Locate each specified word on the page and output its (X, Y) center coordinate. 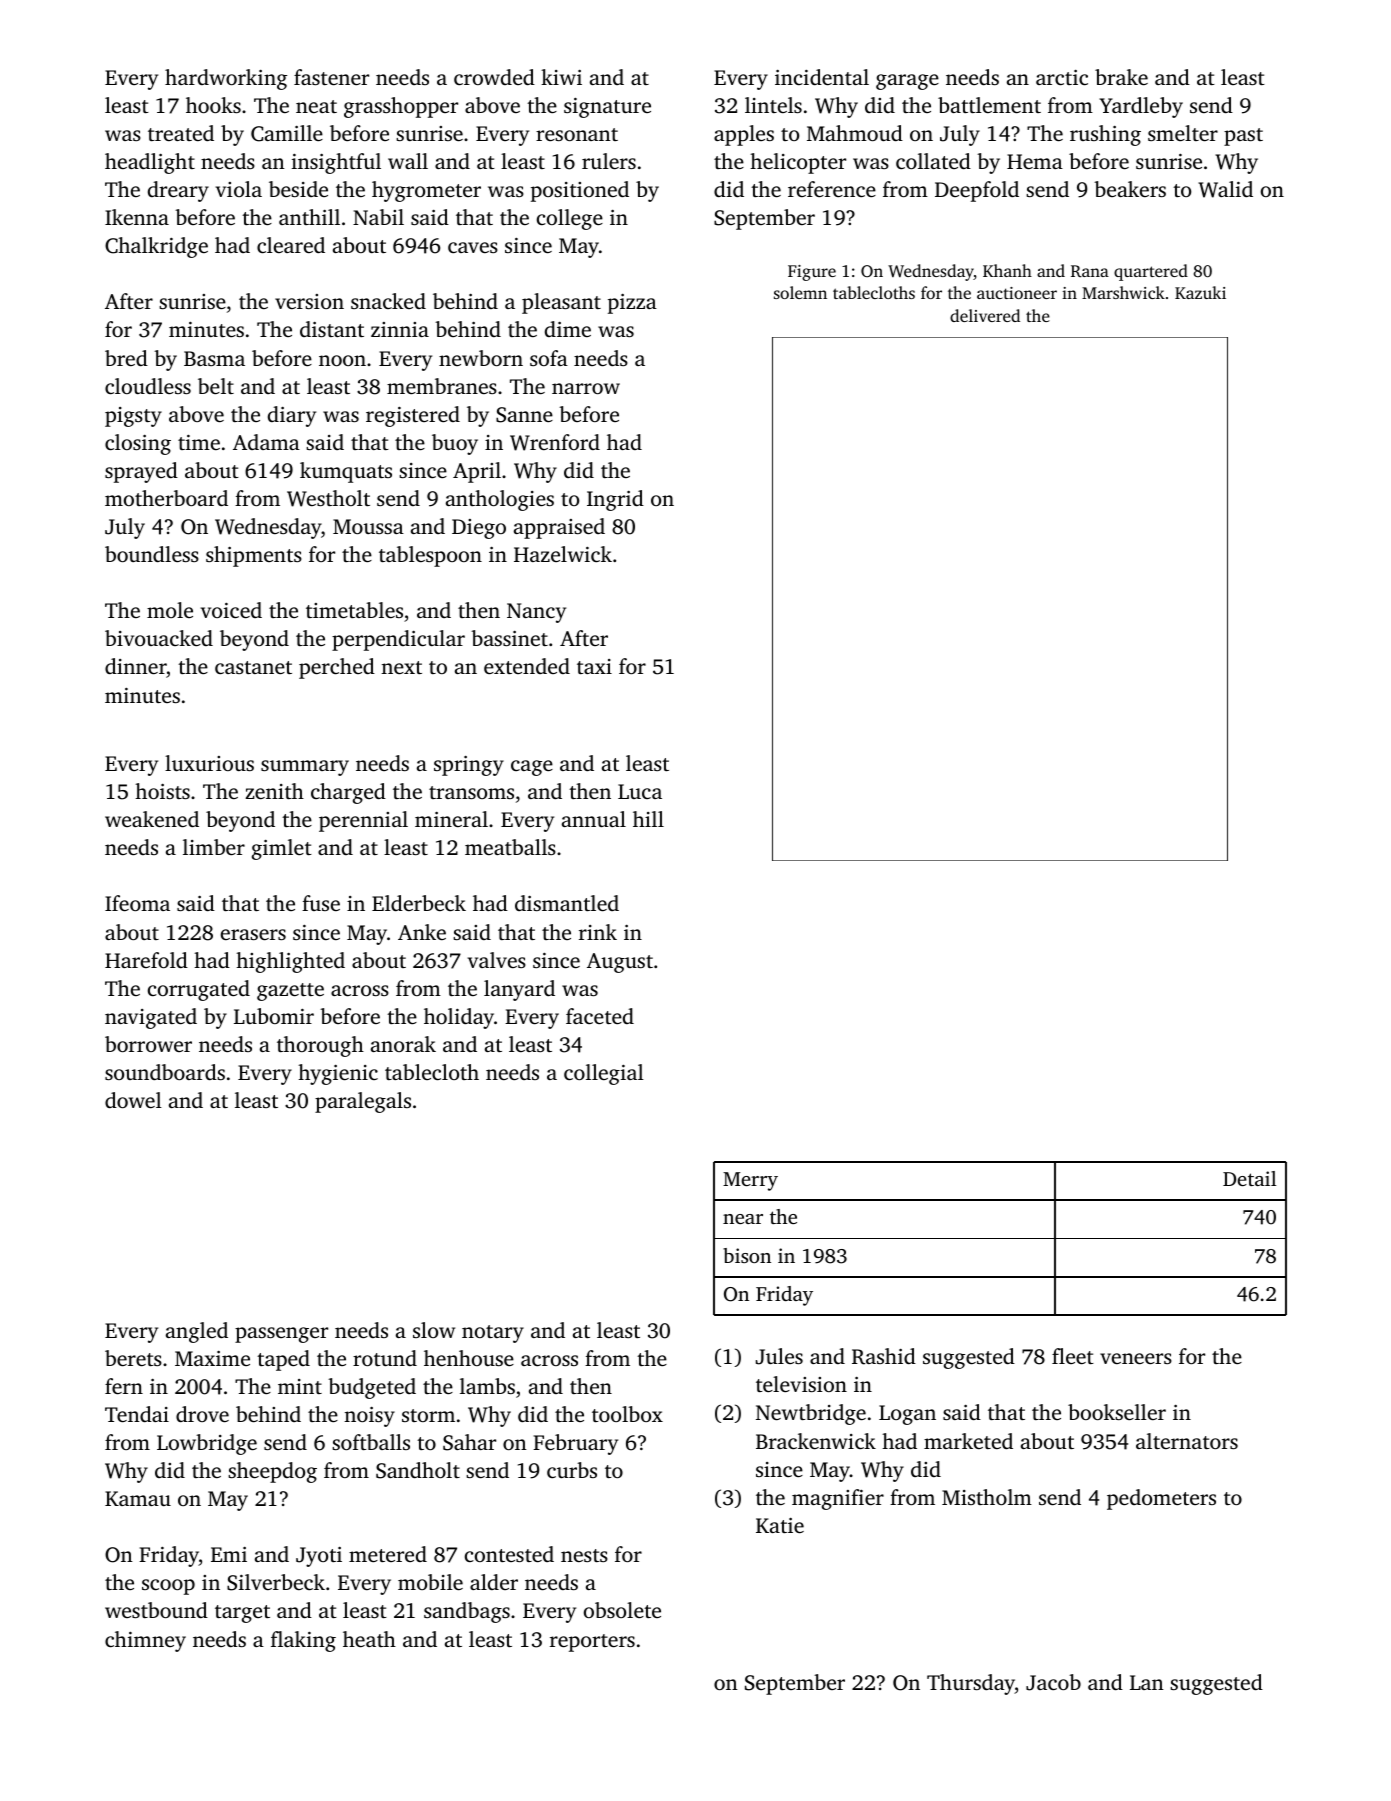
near (743, 1219)
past (1243, 137)
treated (181, 133)
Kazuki (1200, 292)
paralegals (363, 1102)
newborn (481, 358)
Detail (1249, 1178)
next (401, 667)
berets (133, 1358)
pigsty (133, 417)
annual (594, 819)
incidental (822, 77)
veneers (1136, 1358)
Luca (640, 791)
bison (747, 1255)
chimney (145, 1641)
